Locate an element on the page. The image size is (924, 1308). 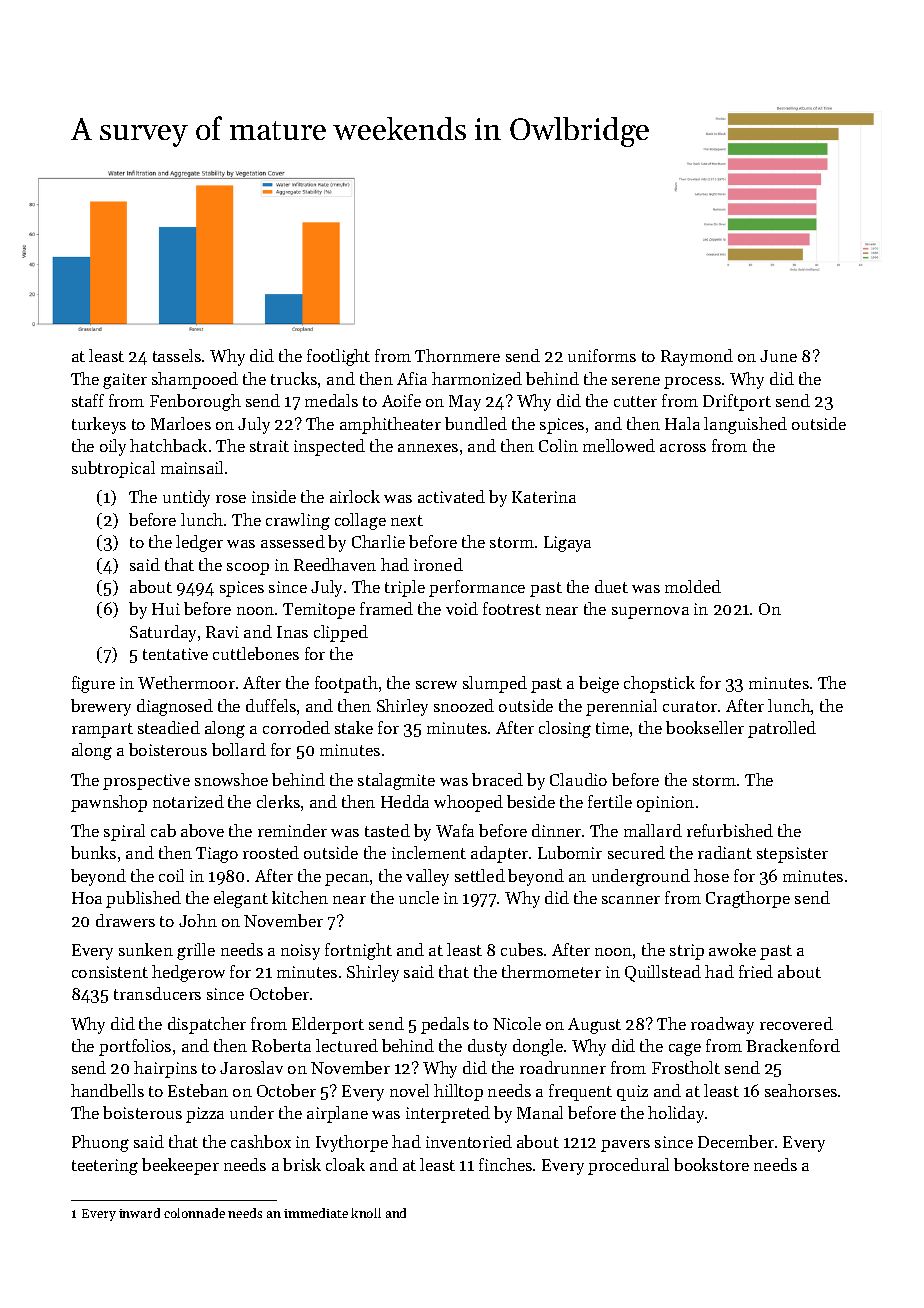
cage is located at coordinates (685, 1049).
